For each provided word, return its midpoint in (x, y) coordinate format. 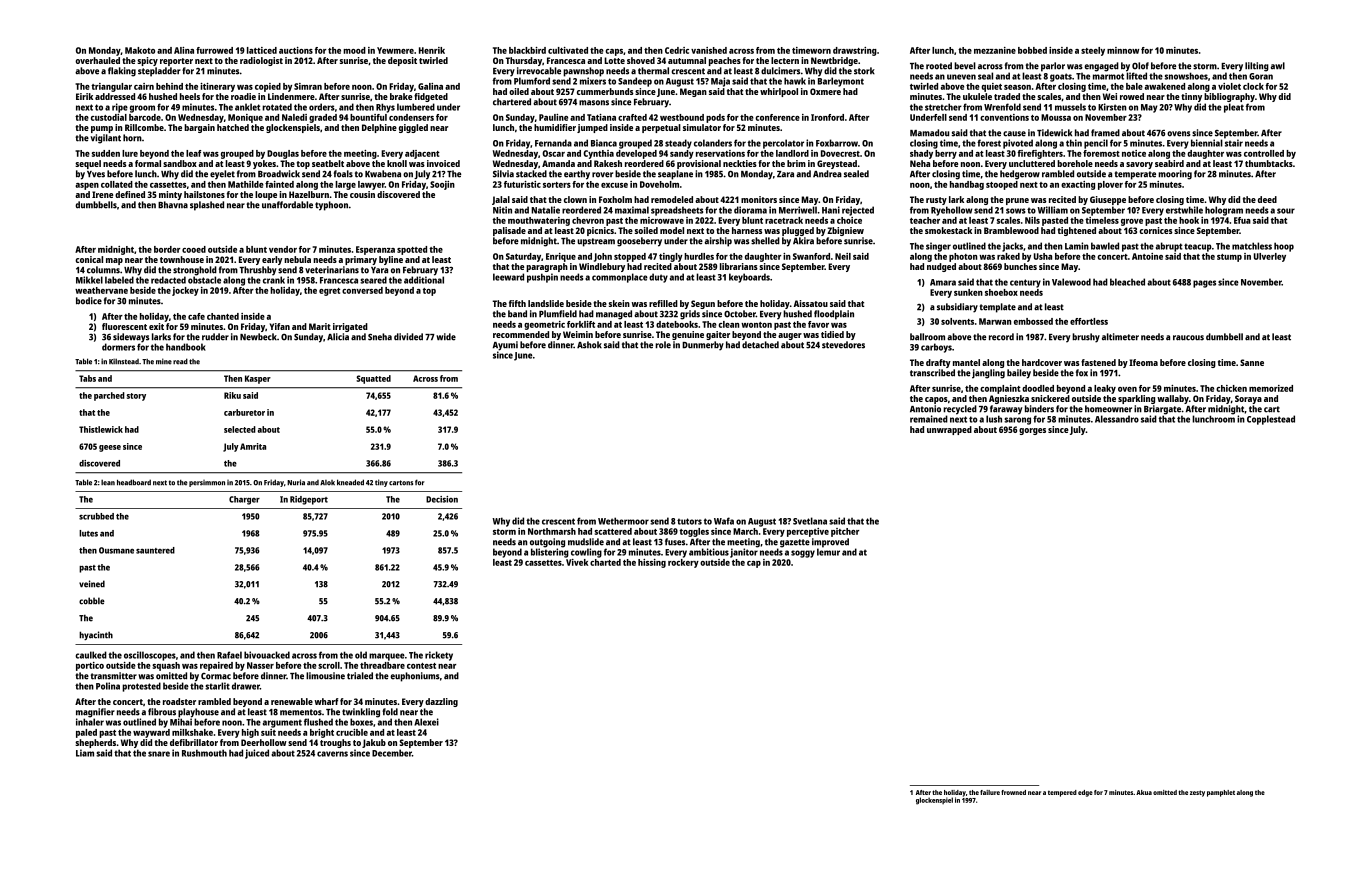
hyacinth (96, 635)
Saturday (523, 257)
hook (1189, 220)
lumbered (416, 107)
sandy (682, 154)
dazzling (441, 702)
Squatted (373, 379)
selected (240, 429)
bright (322, 733)
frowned (1013, 792)
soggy (803, 554)
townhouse (182, 259)
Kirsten (1112, 107)
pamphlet (1221, 793)
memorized (1271, 388)
